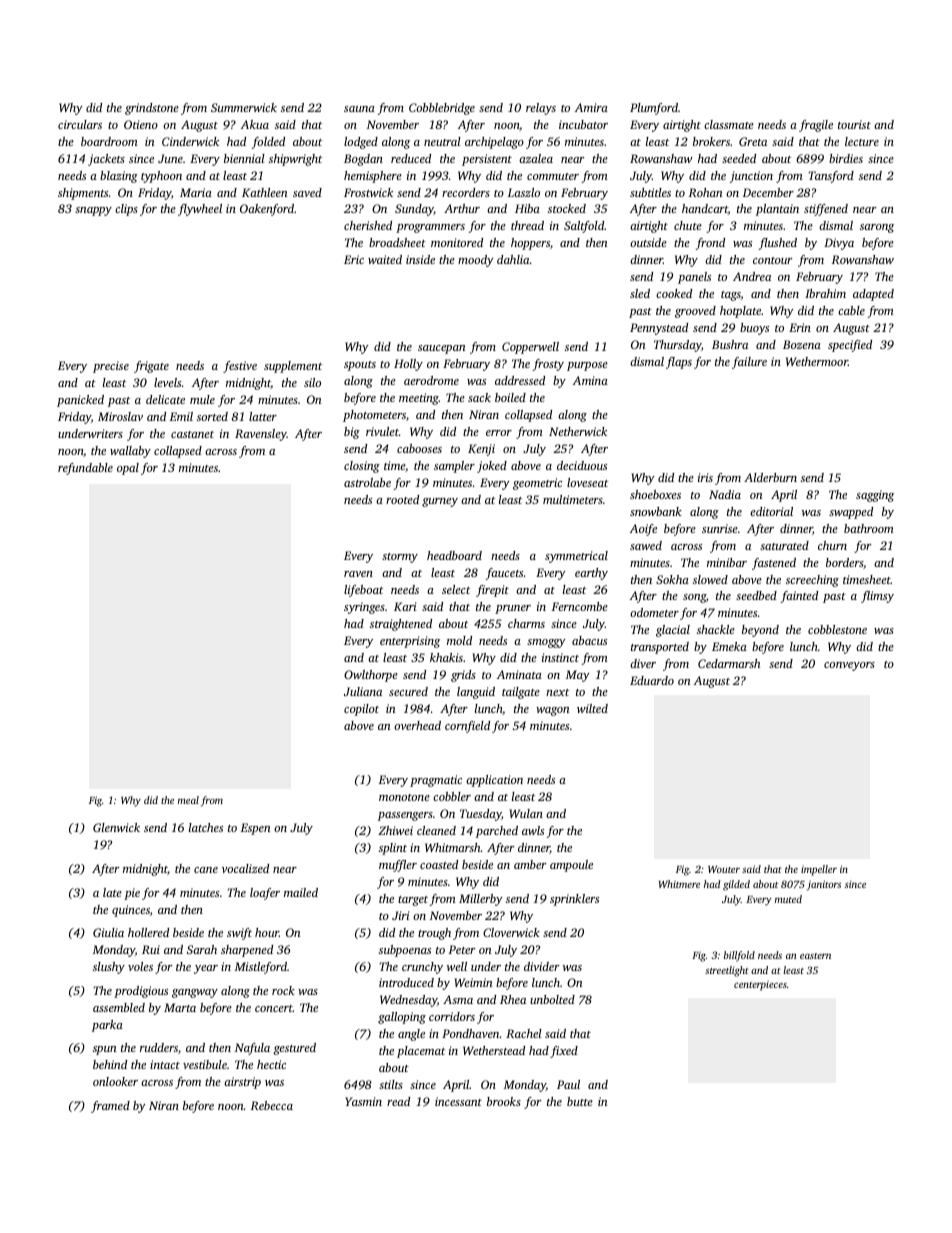 The image size is (952, 1233). Describe the element at coordinates (849, 666) in the screenshot. I see `conveyors` at that location.
